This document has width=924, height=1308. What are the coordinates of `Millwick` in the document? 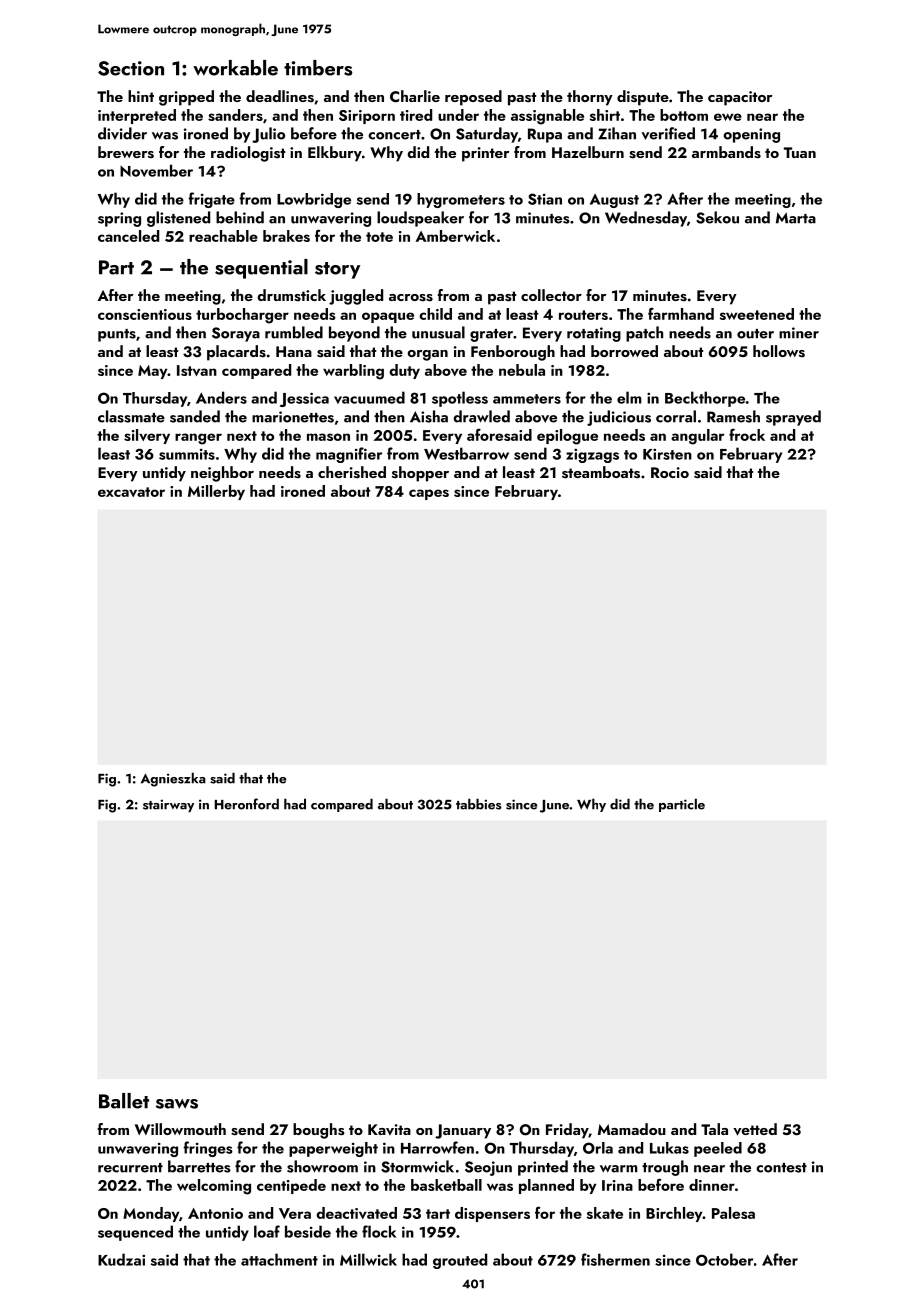 It's located at (368, 1259).
